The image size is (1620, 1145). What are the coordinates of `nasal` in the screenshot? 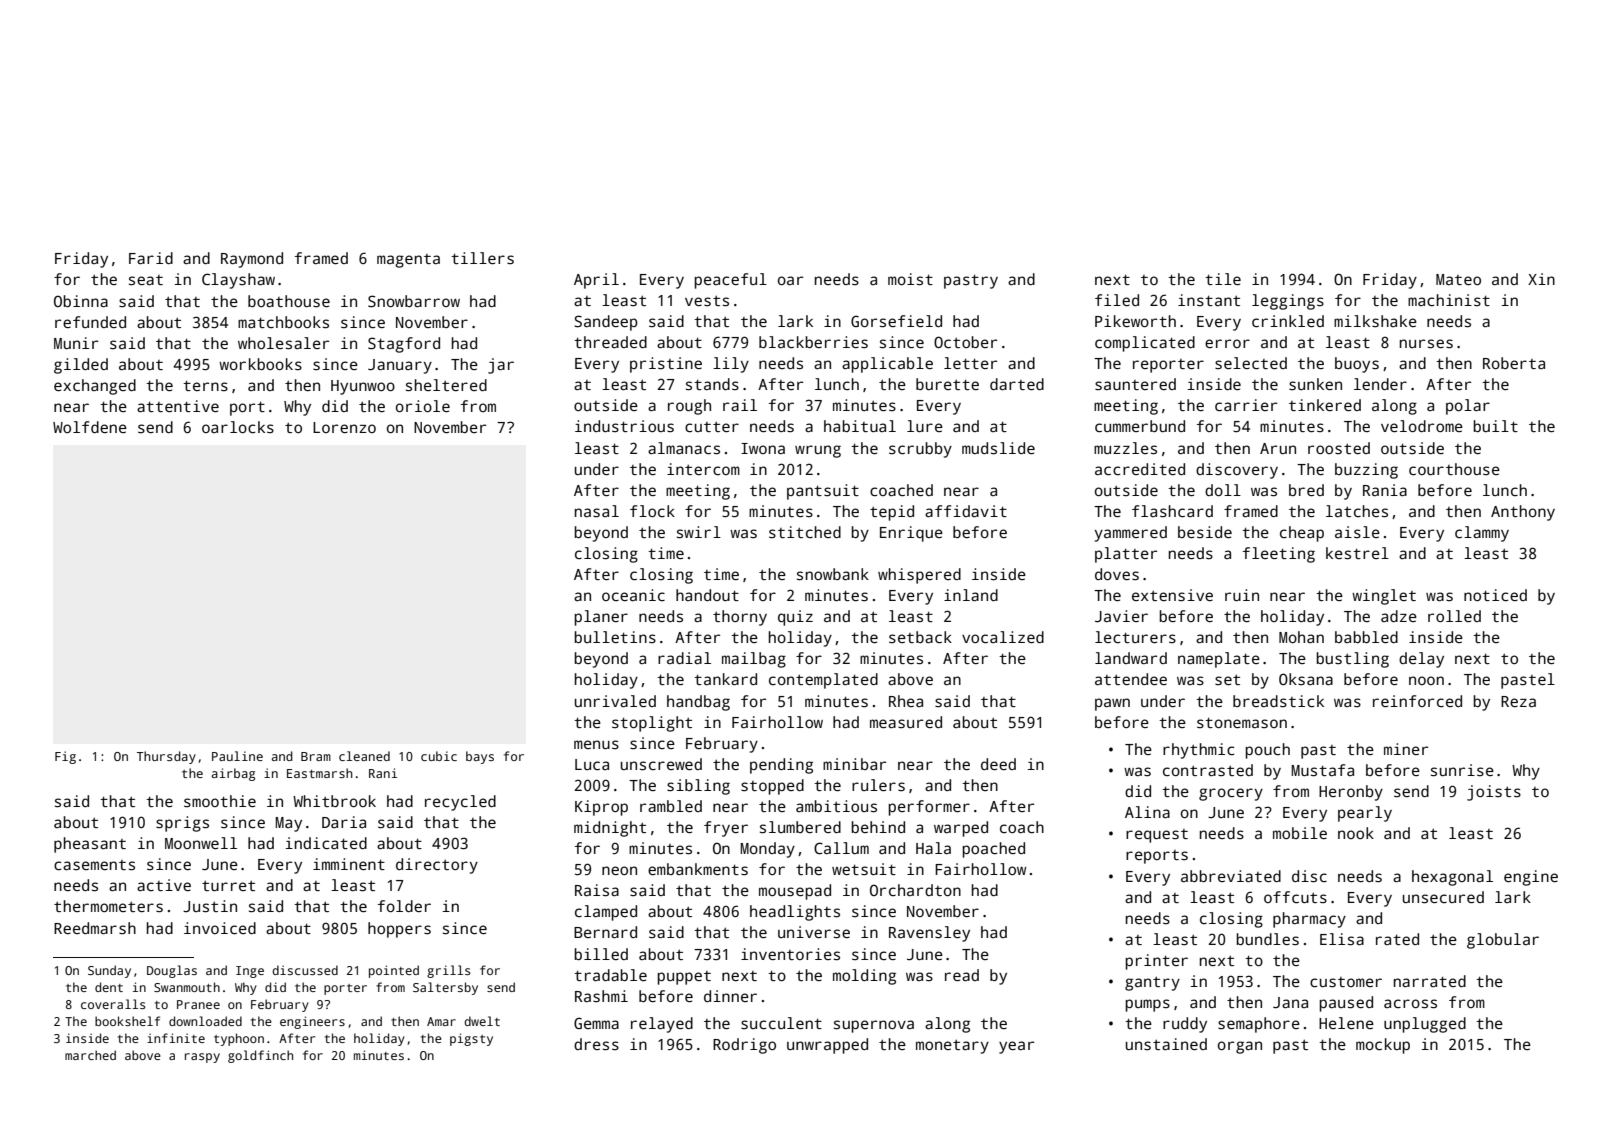 It's located at (597, 511).
